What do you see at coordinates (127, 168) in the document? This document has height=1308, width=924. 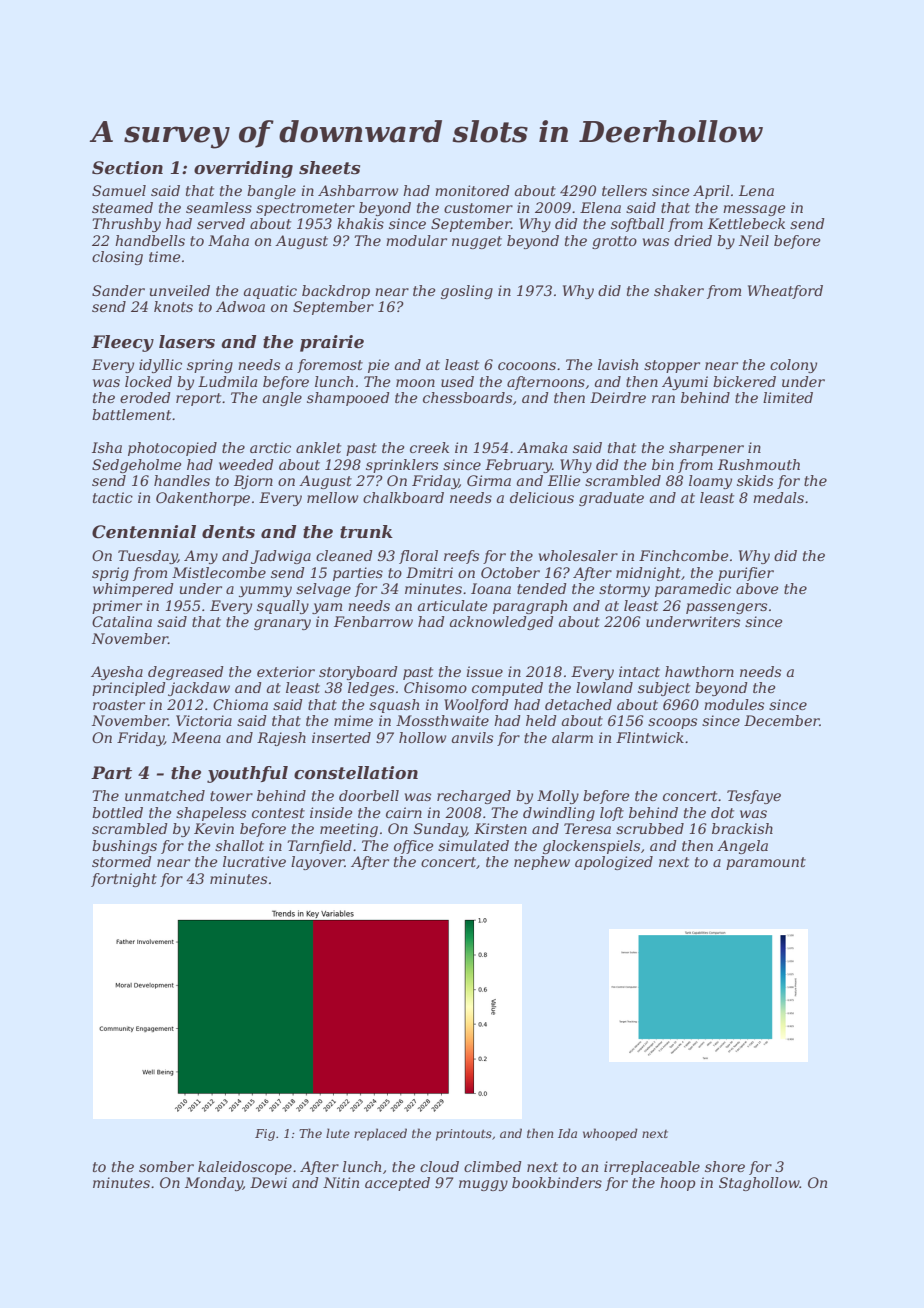 I see `Section` at bounding box center [127, 168].
